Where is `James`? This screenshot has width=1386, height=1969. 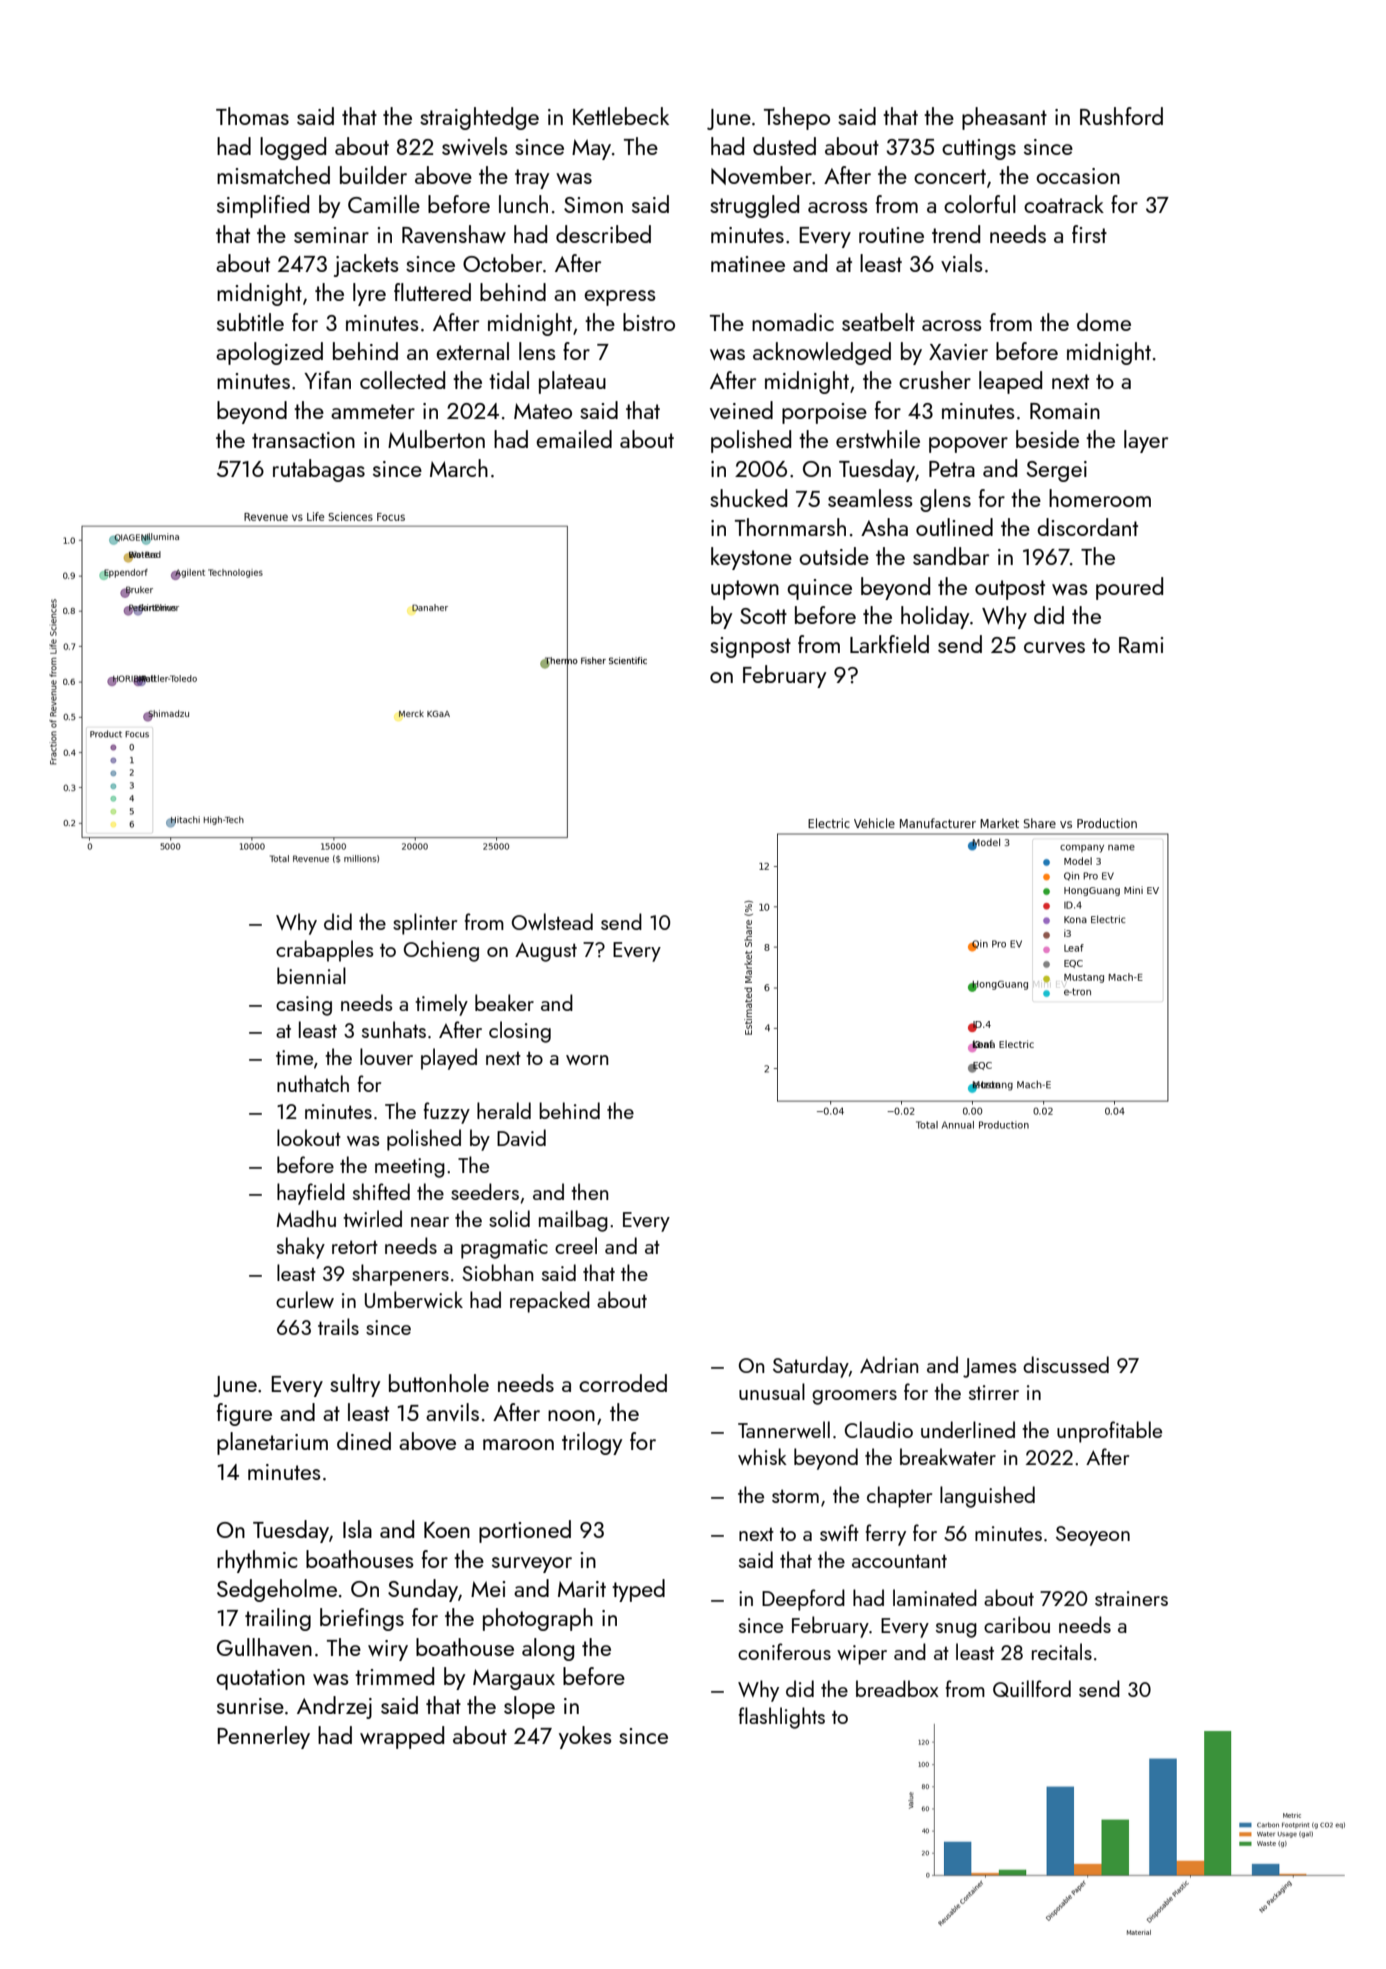
James is located at coordinates (990, 1368).
